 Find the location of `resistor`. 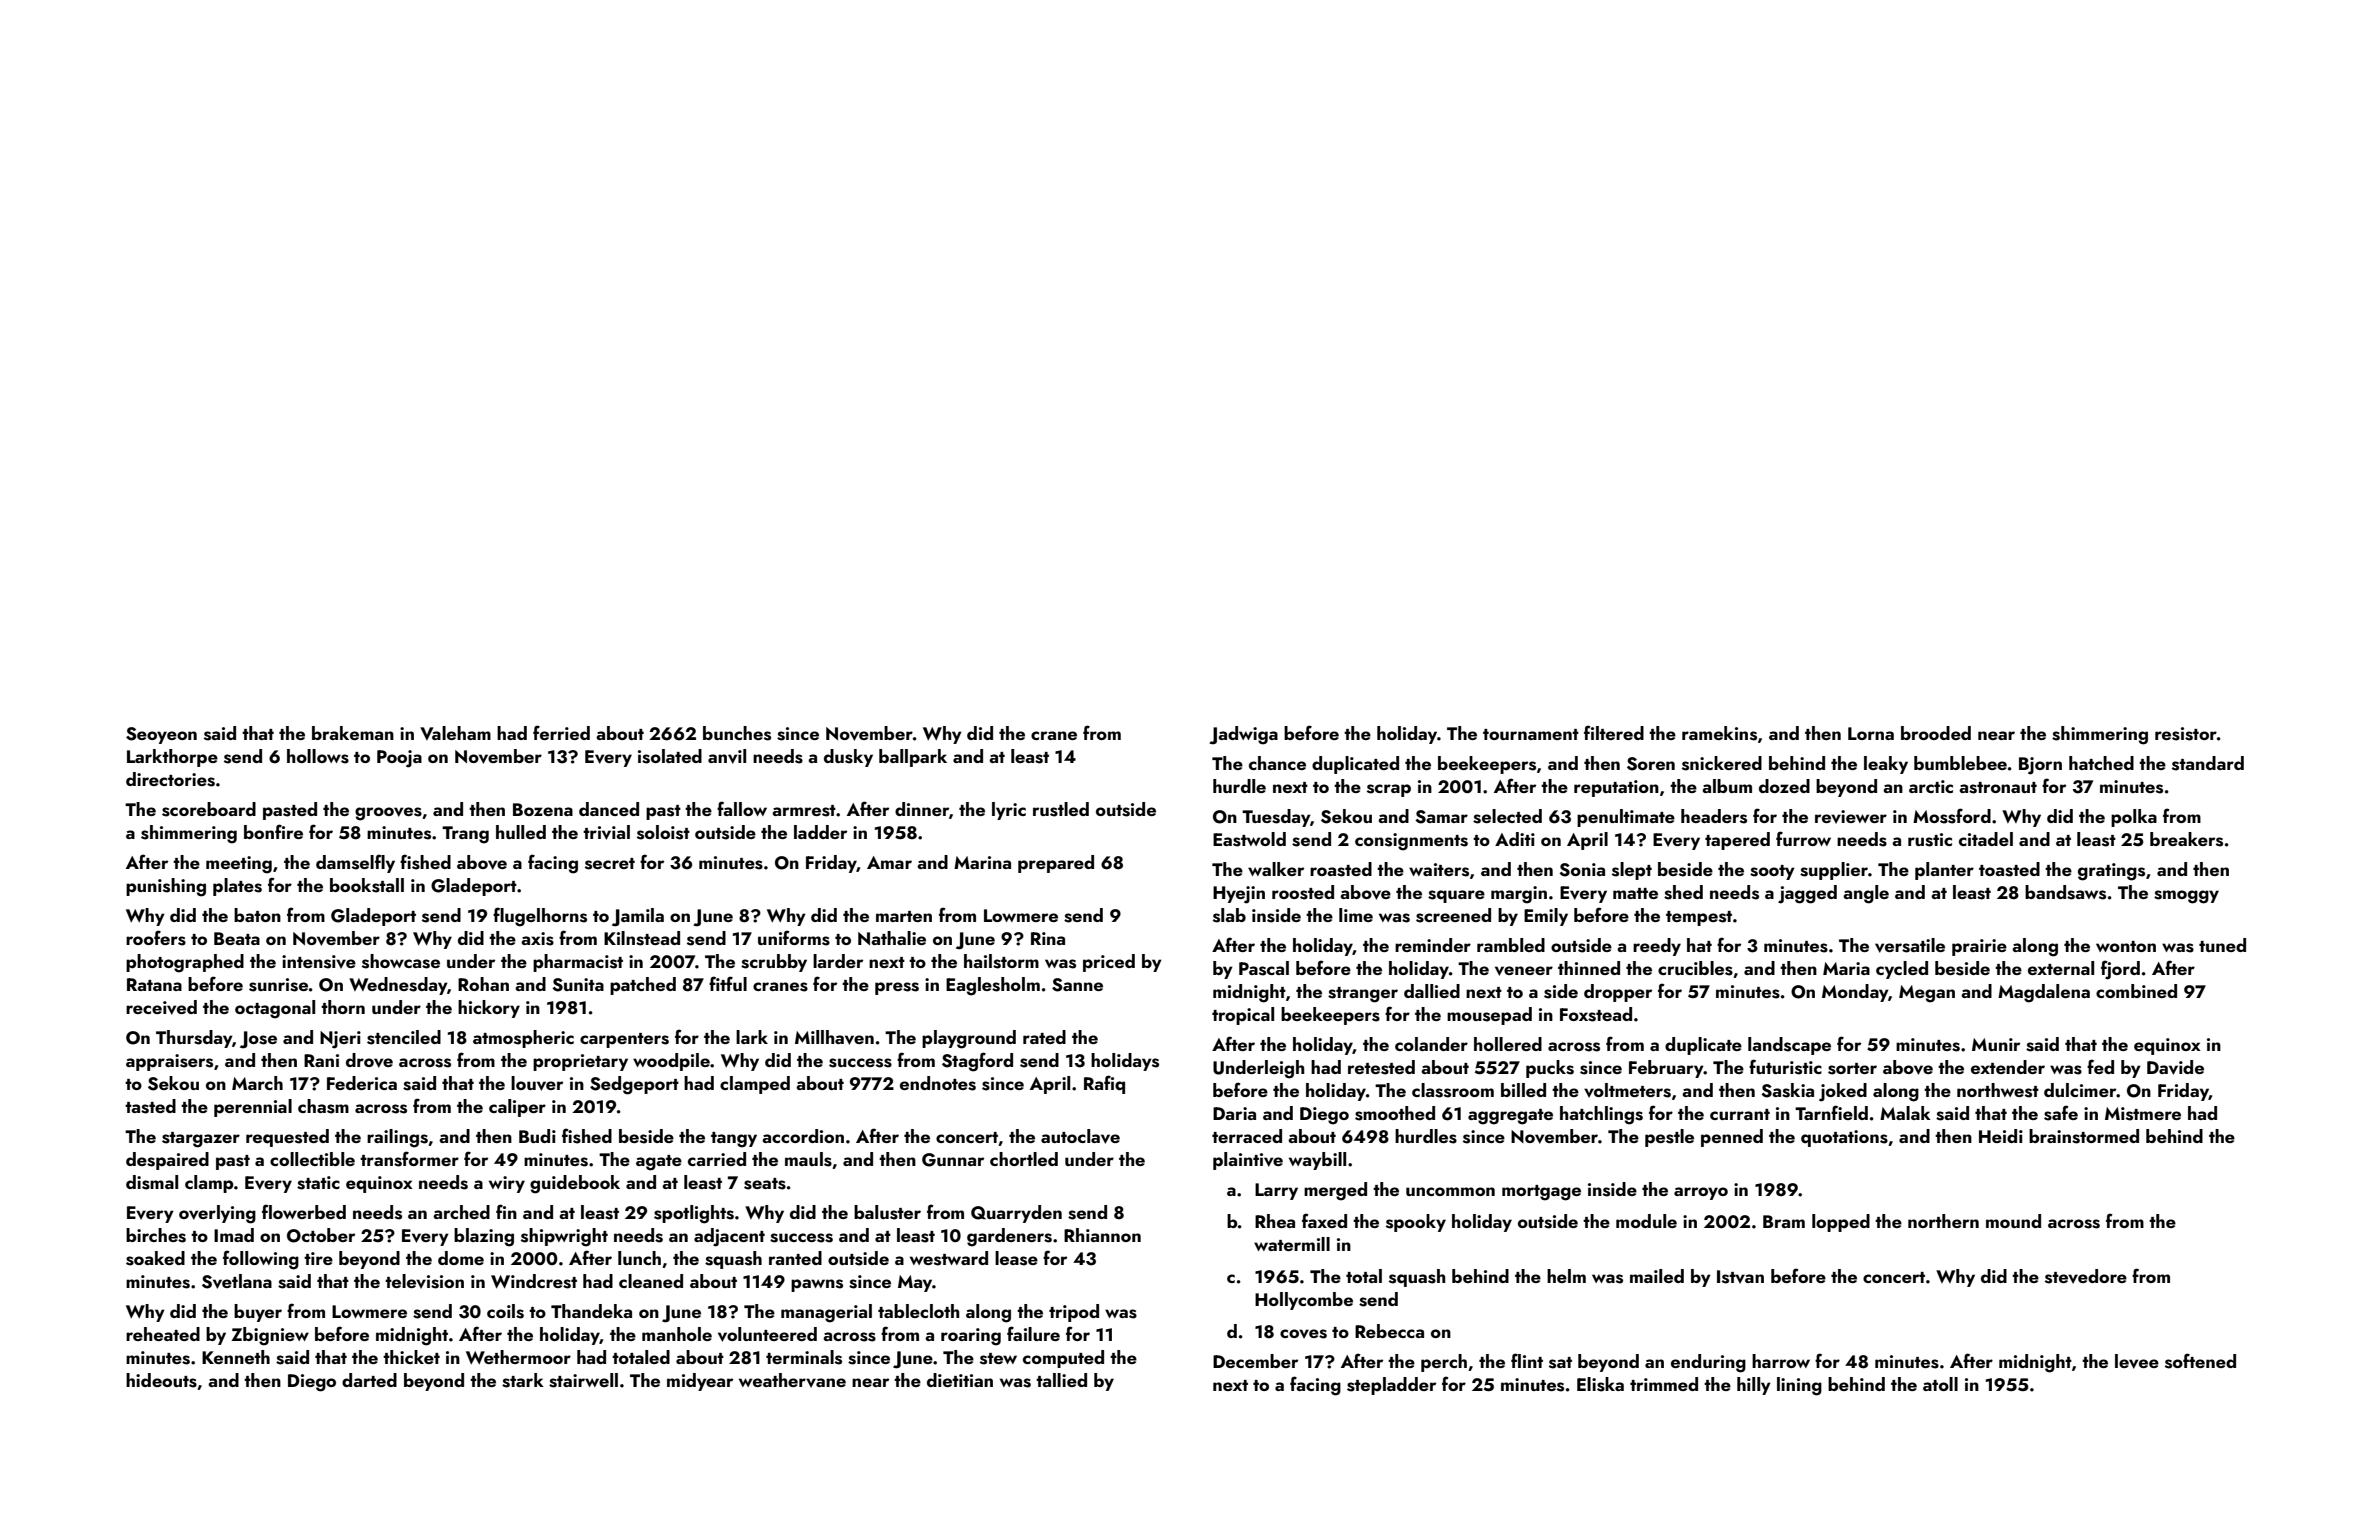

resistor is located at coordinates (2186, 734).
